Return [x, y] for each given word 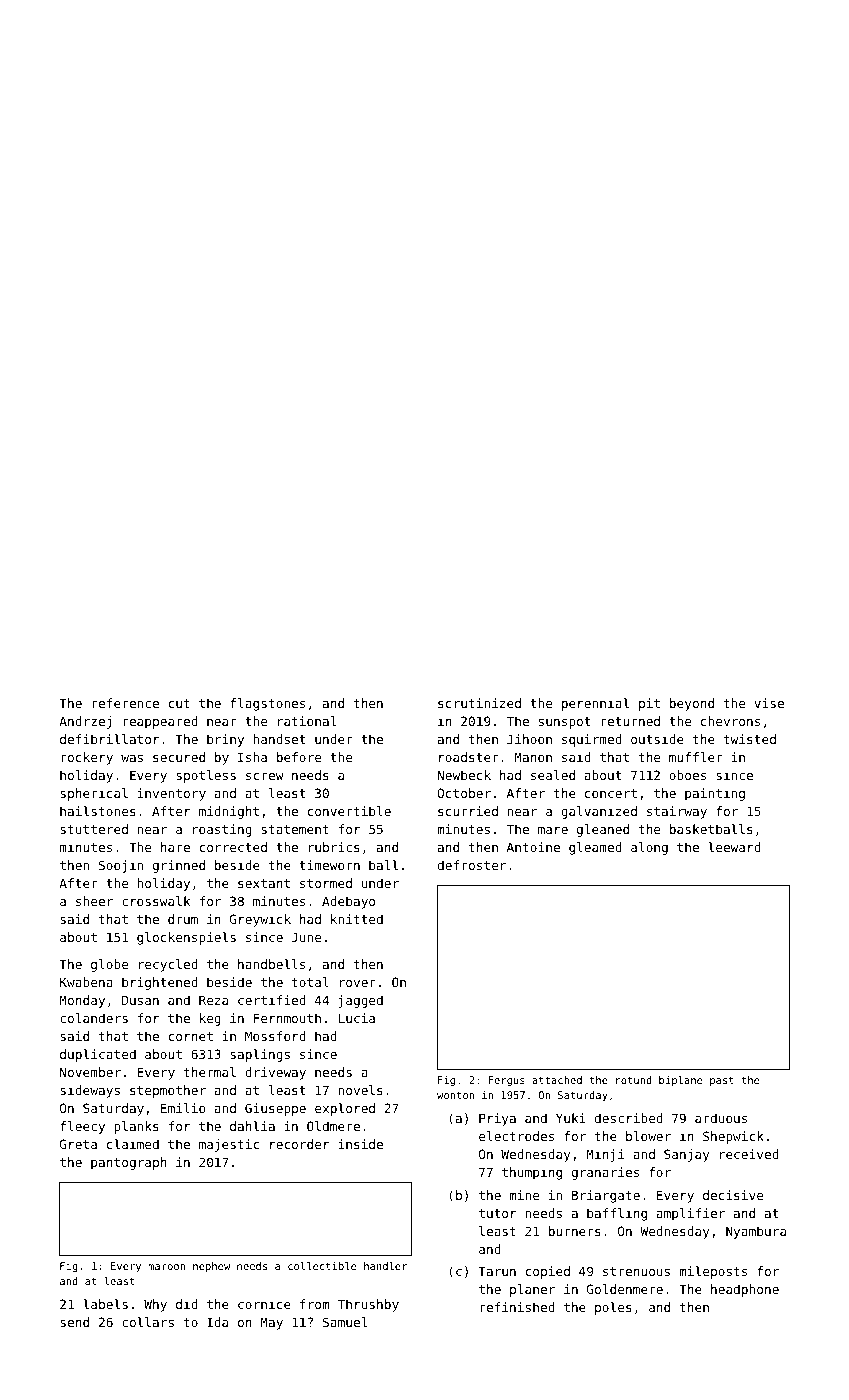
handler [385, 1266]
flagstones [267, 704]
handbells [271, 964]
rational [307, 721]
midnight [229, 812]
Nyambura [756, 1232]
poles [613, 1308]
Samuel [345, 1322]
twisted [750, 739]
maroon [166, 1267]
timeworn [329, 865]
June [306, 937]
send [74, 1322]
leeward [734, 847]
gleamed [595, 848]
